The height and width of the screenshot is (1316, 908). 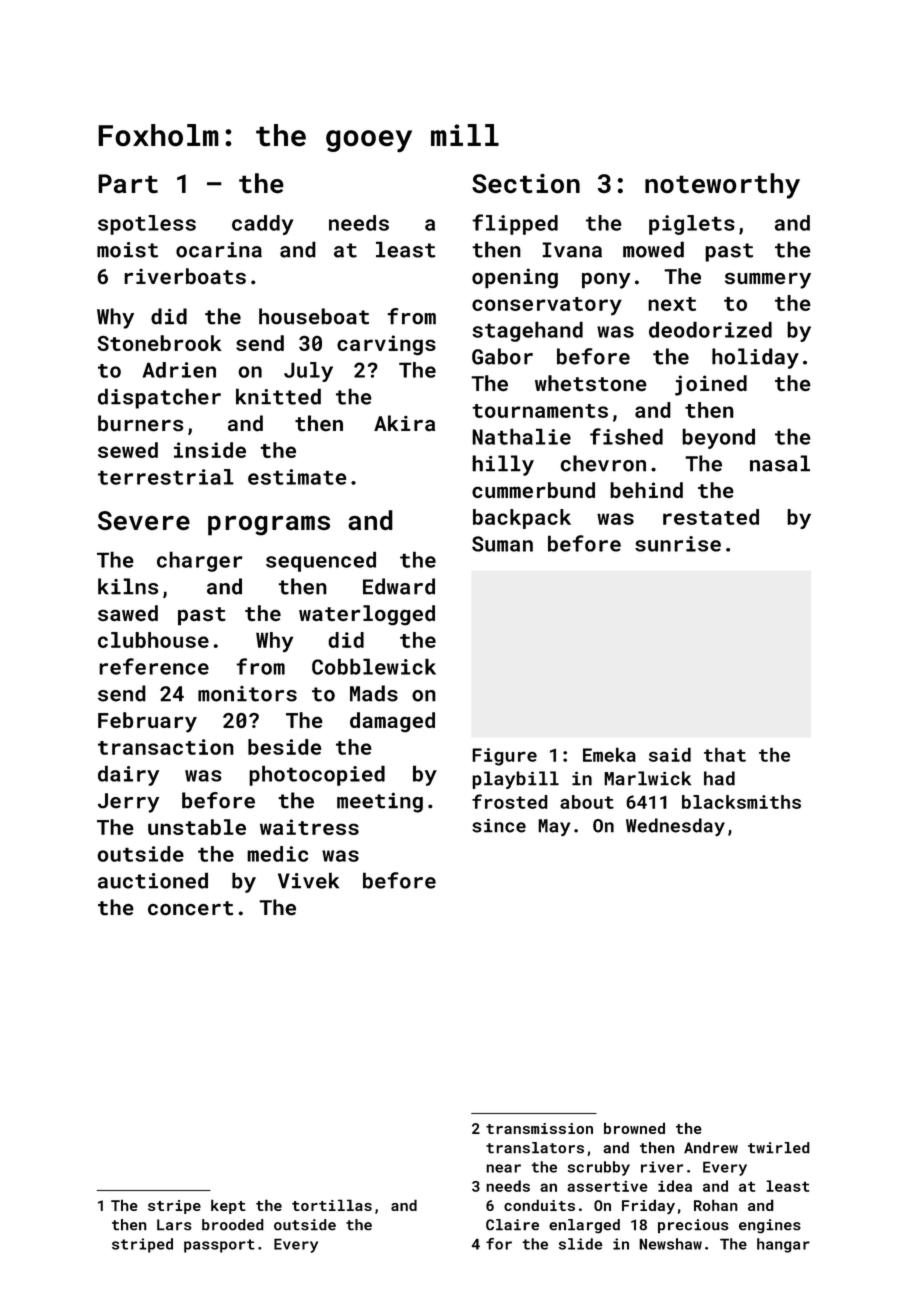 What do you see at coordinates (719, 778) in the screenshot?
I see `had` at bounding box center [719, 778].
